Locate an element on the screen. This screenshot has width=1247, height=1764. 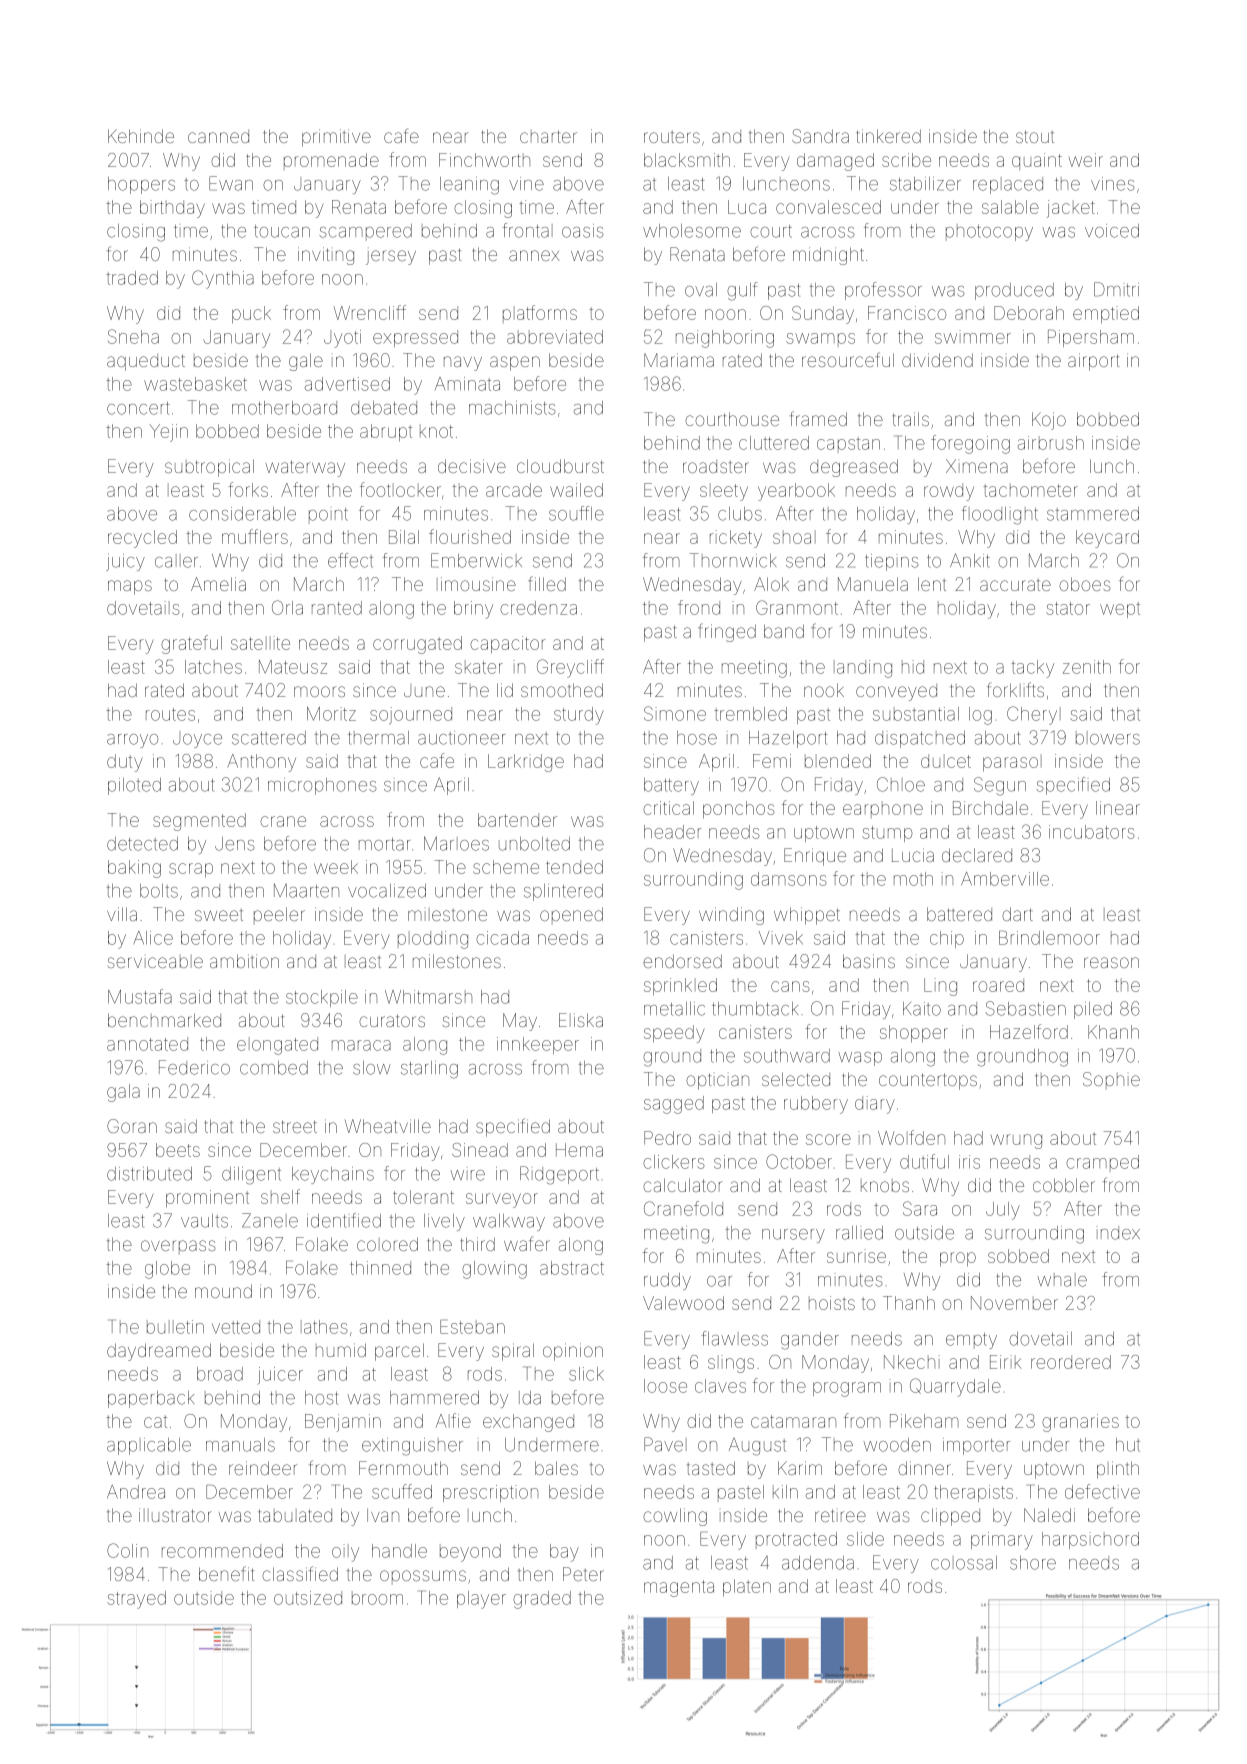
Mariama is located at coordinates (679, 360).
